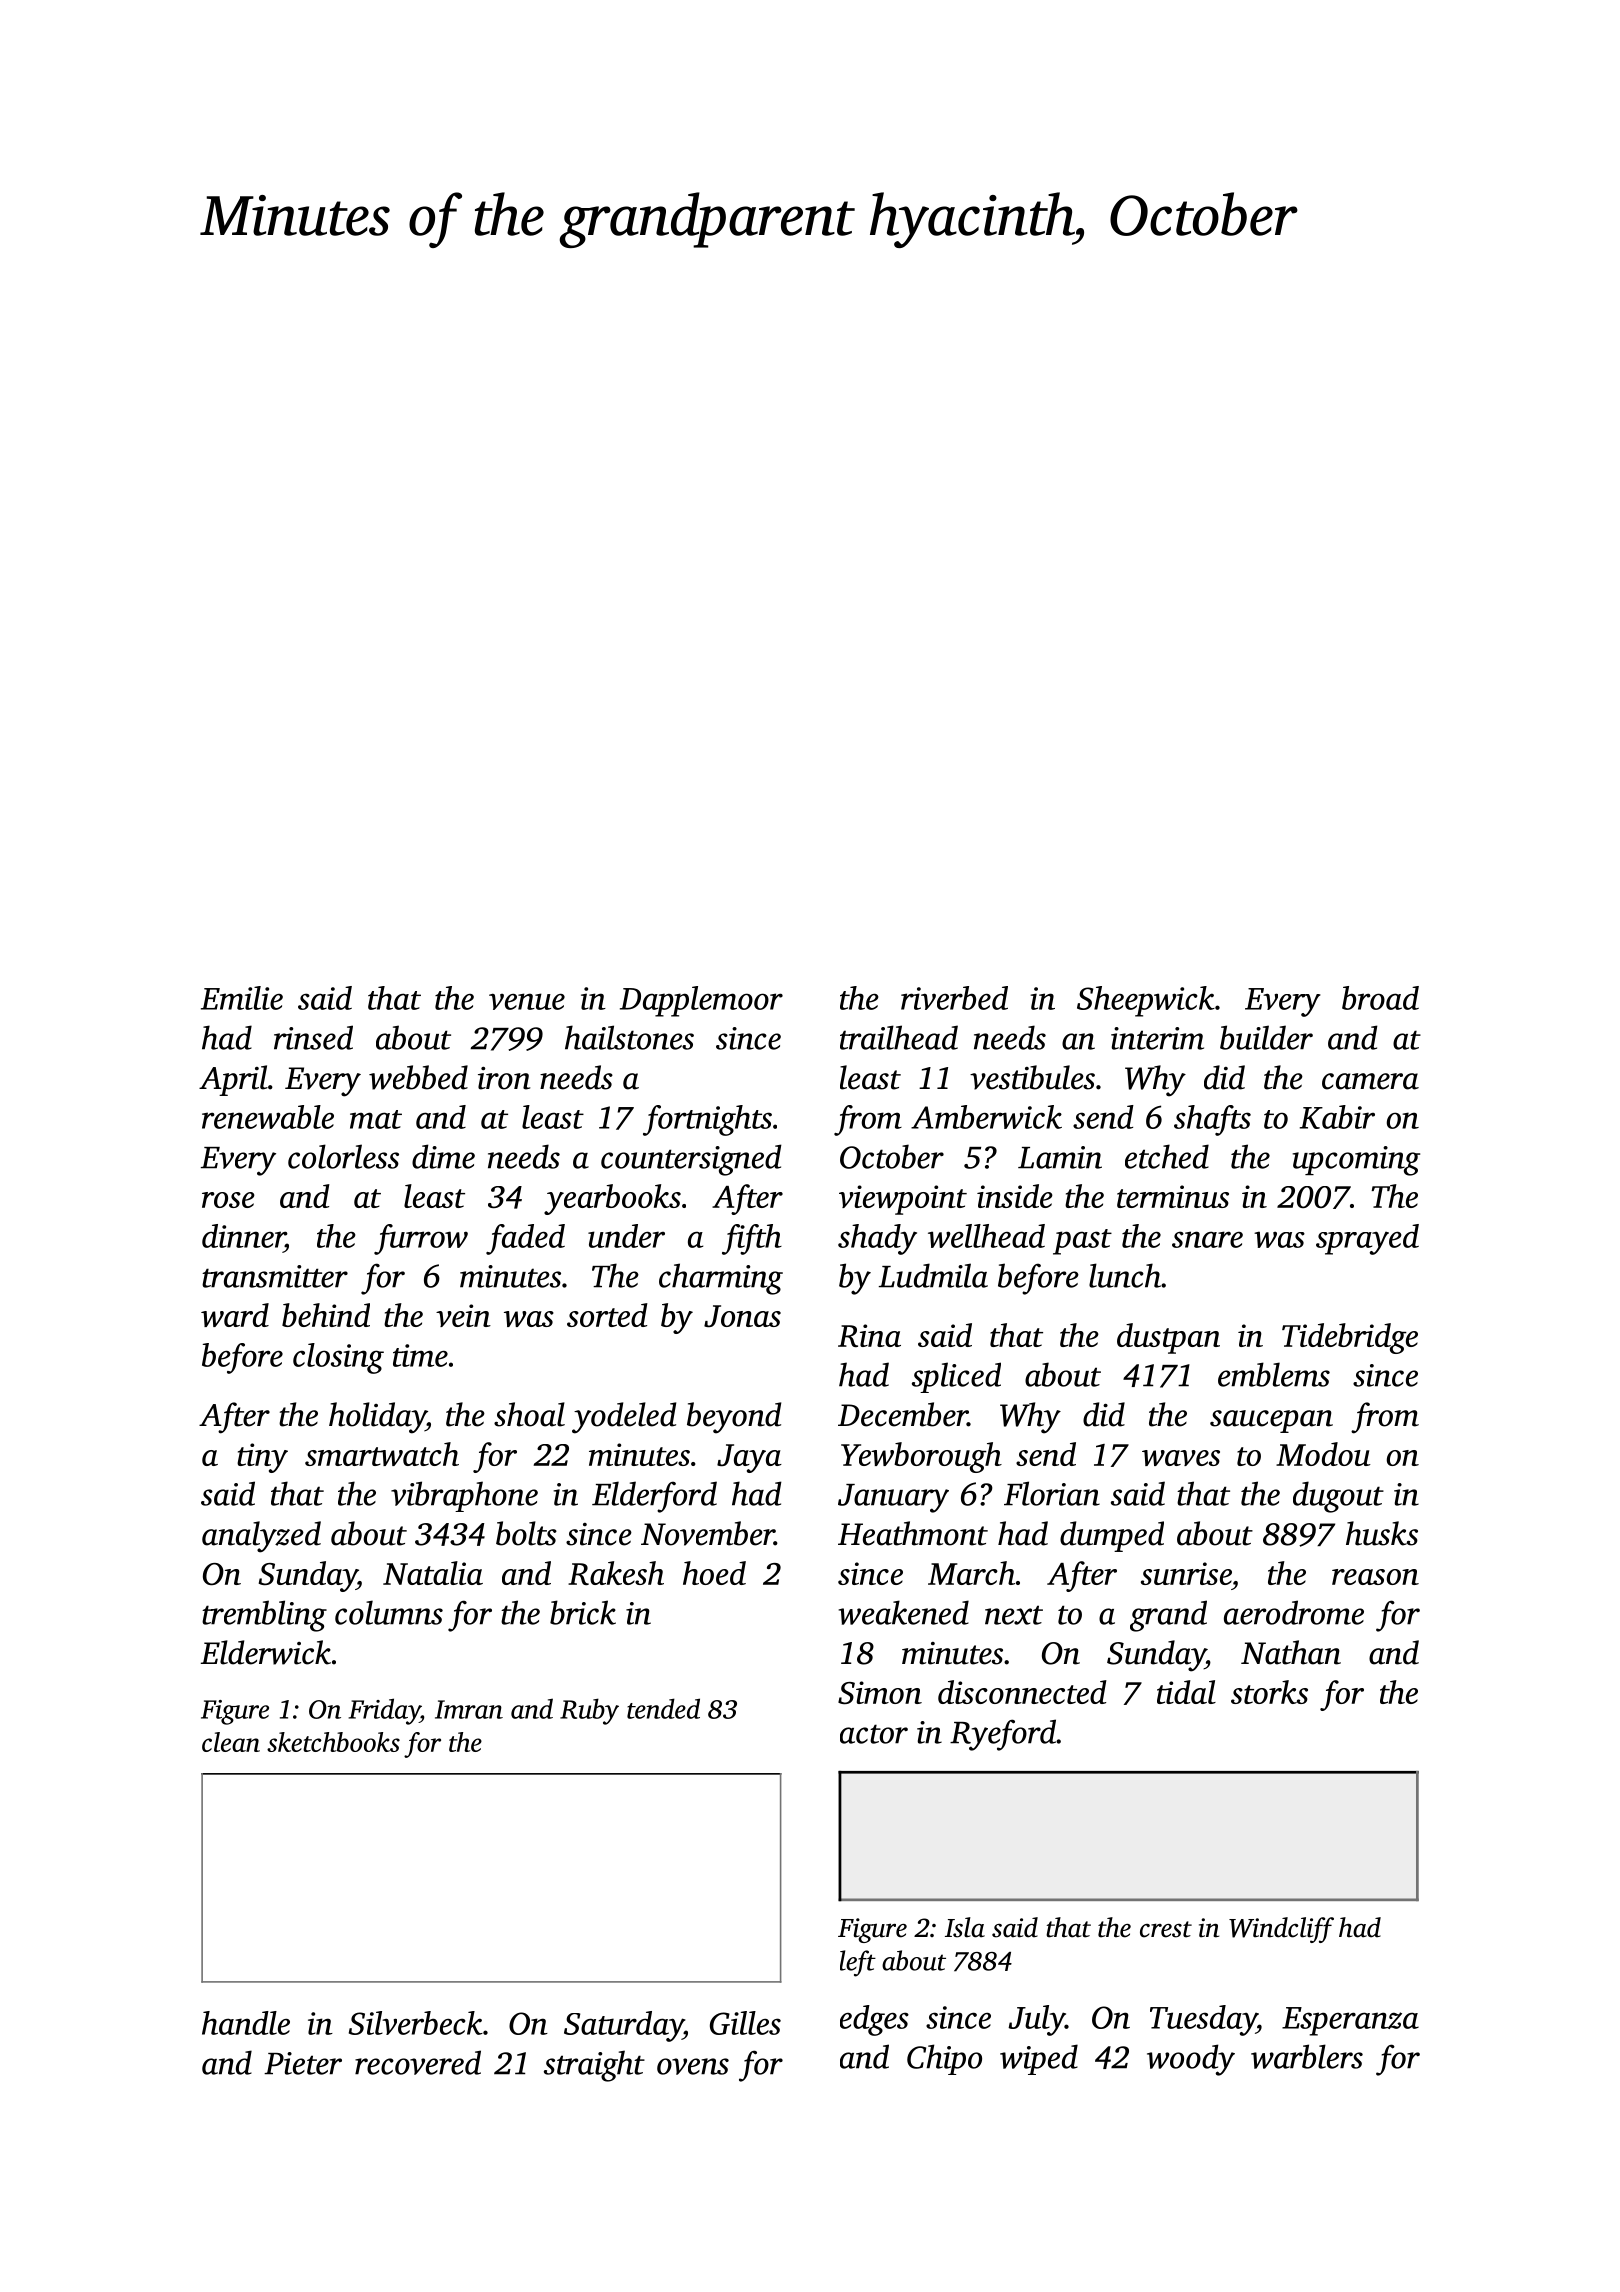  Describe the element at coordinates (971, 1573) in the screenshot. I see `March` at that location.
